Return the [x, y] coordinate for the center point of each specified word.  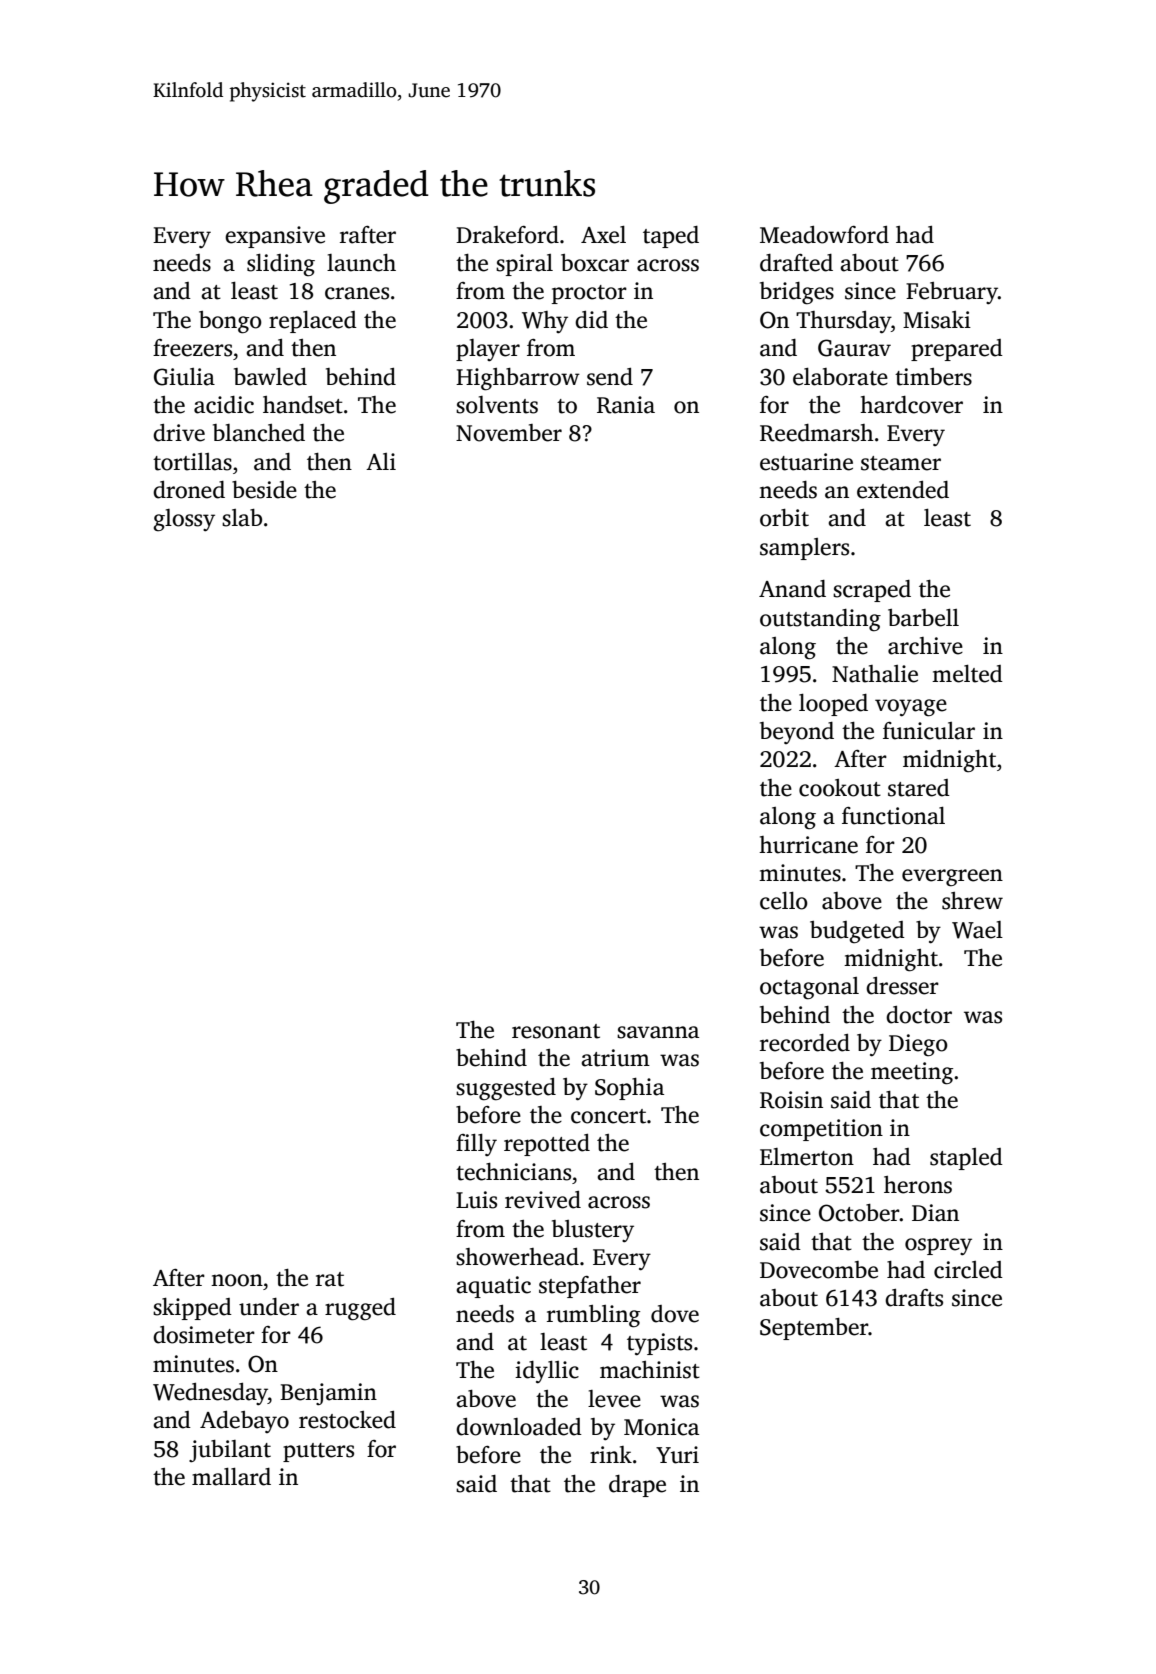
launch [361, 263]
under [269, 1307]
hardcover [911, 405]
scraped [872, 591]
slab [242, 518]
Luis [476, 1200]
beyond [797, 733]
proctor [589, 294]
